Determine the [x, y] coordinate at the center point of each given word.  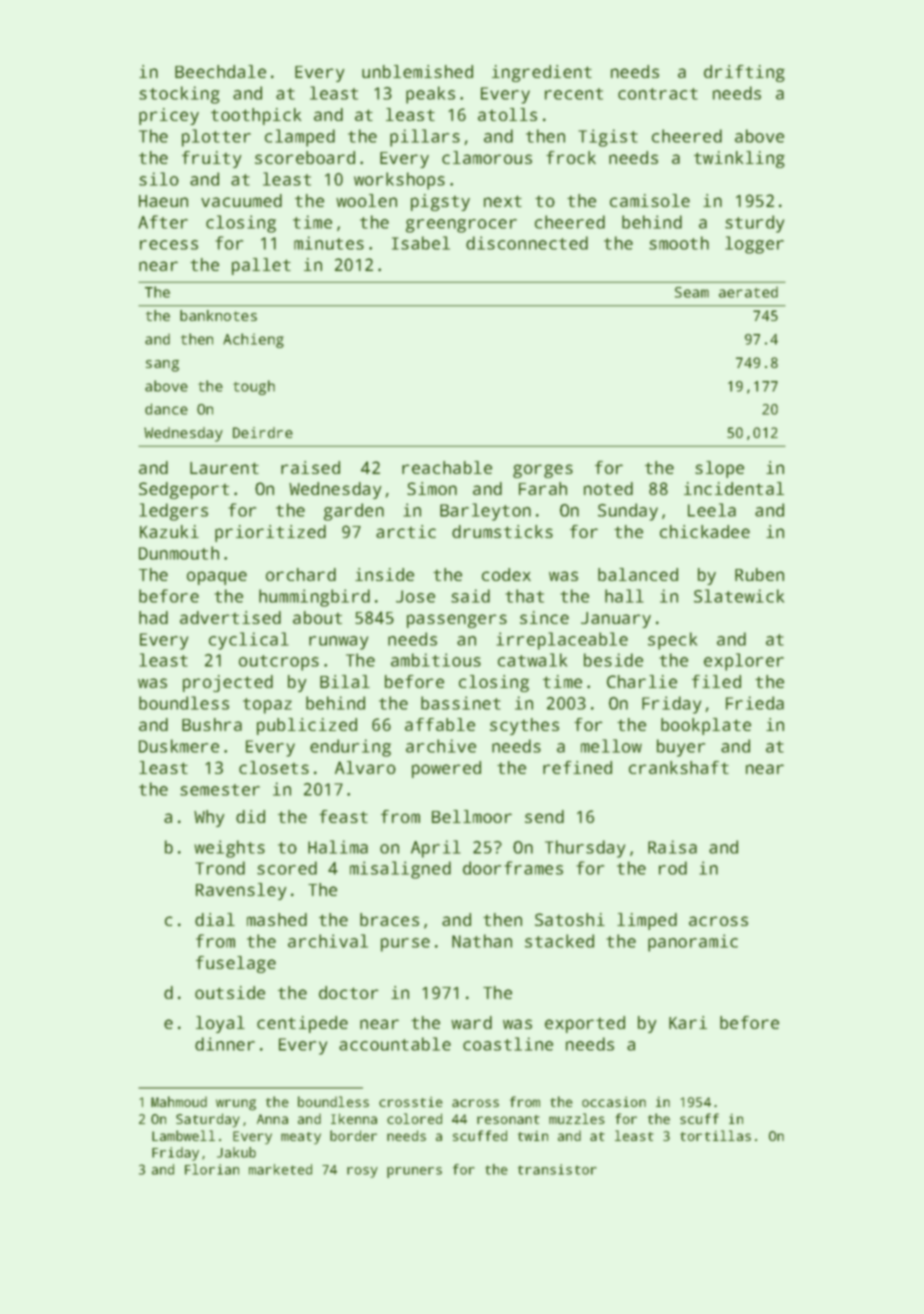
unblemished [417, 71]
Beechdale [220, 71]
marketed [280, 1169]
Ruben [759, 574]
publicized [307, 726]
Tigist [608, 138]
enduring [350, 748]
